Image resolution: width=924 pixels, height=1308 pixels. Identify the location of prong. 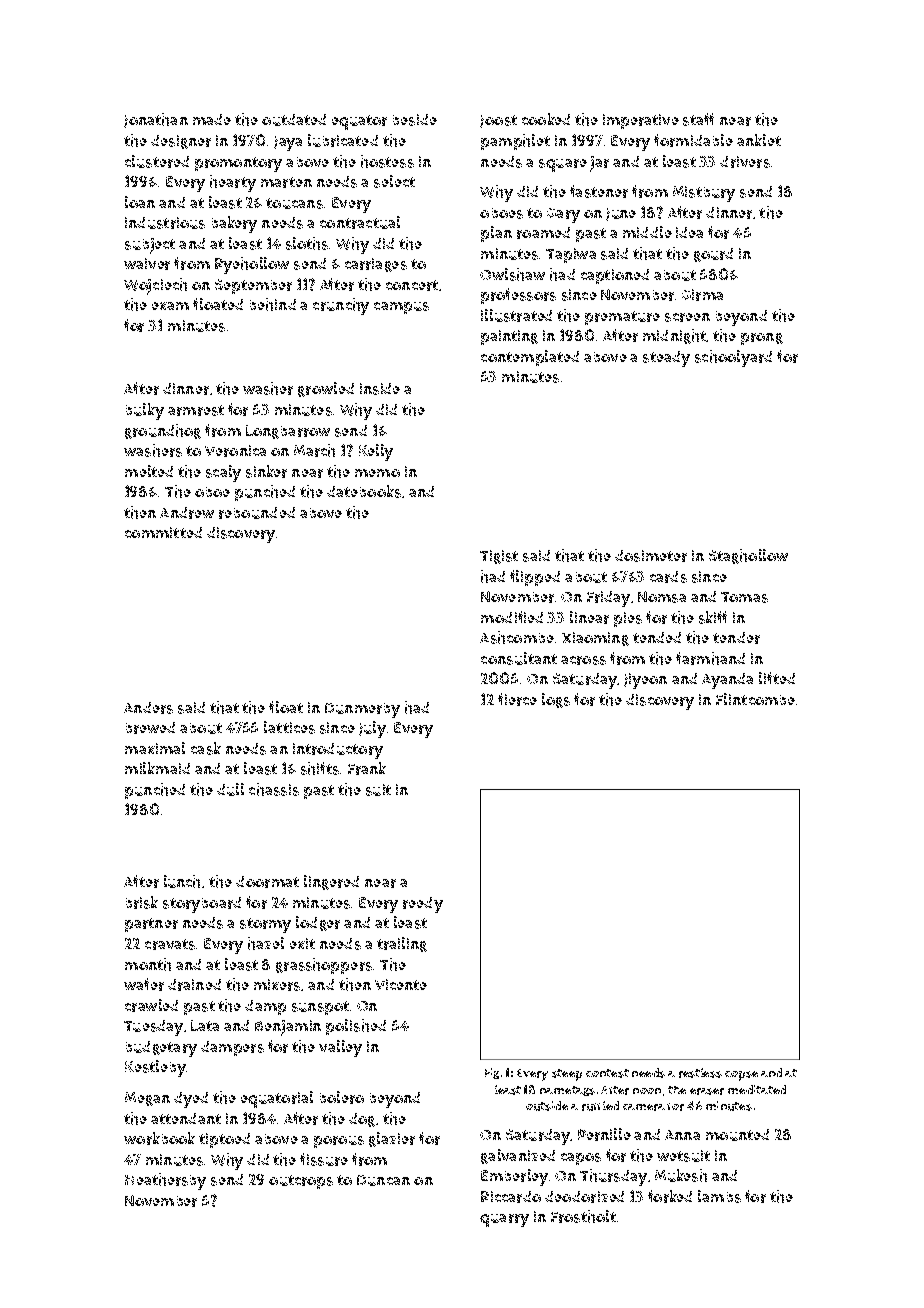
(762, 339).
